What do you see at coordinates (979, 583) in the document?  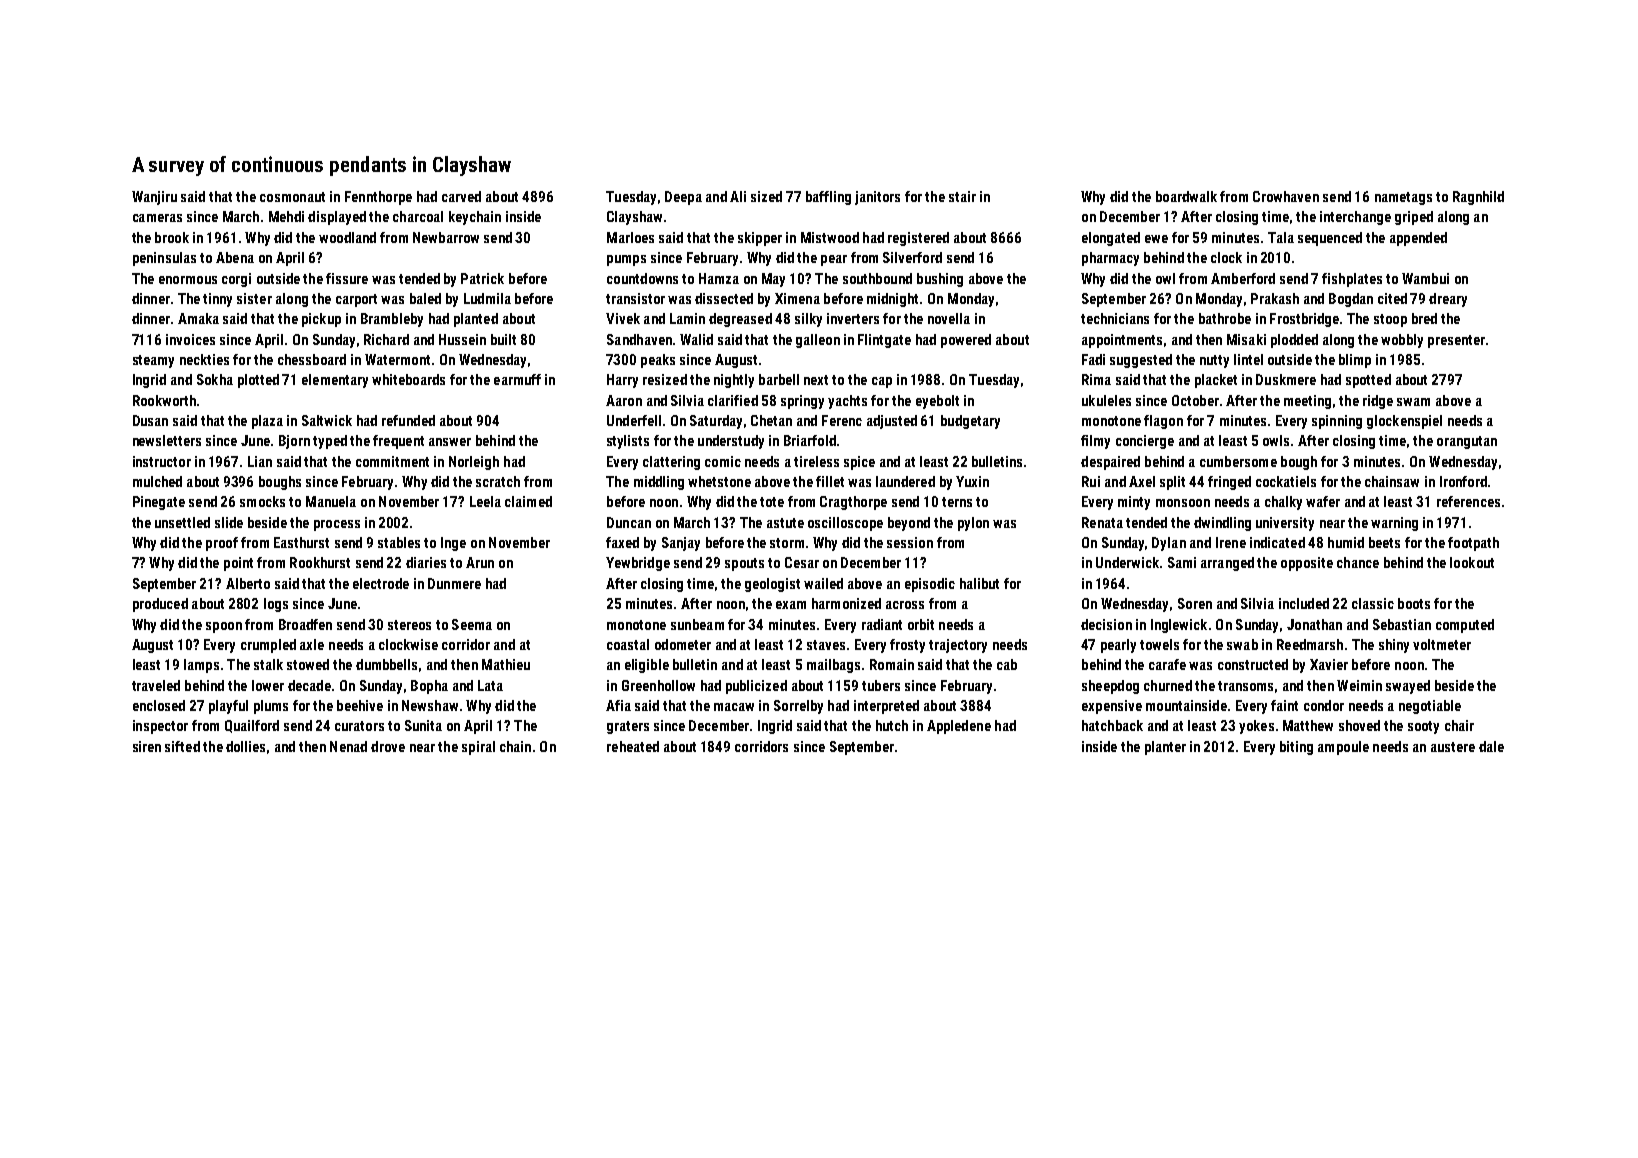 I see `halibut` at bounding box center [979, 583].
